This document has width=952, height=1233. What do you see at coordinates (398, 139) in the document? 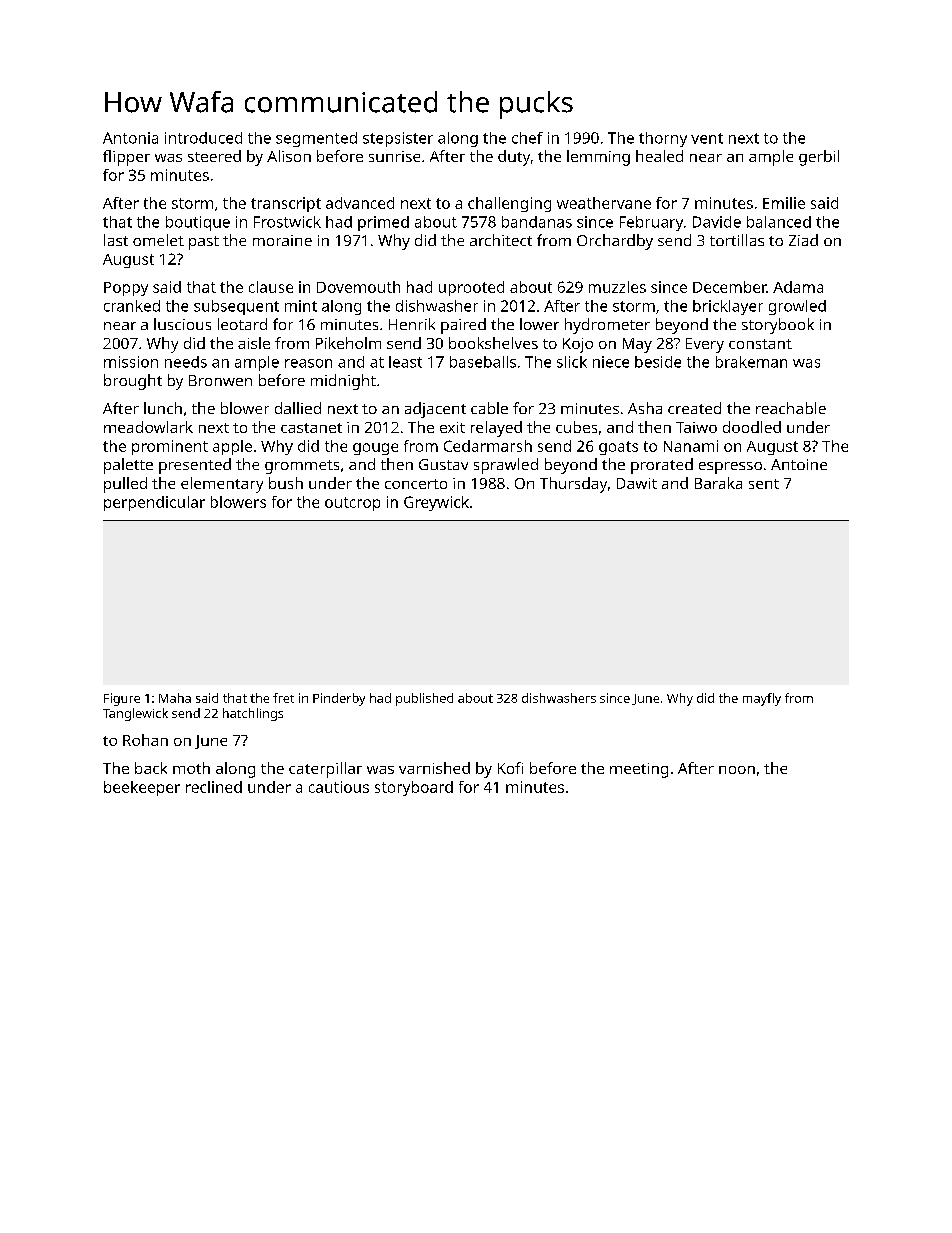
I see `stepsister` at bounding box center [398, 139].
